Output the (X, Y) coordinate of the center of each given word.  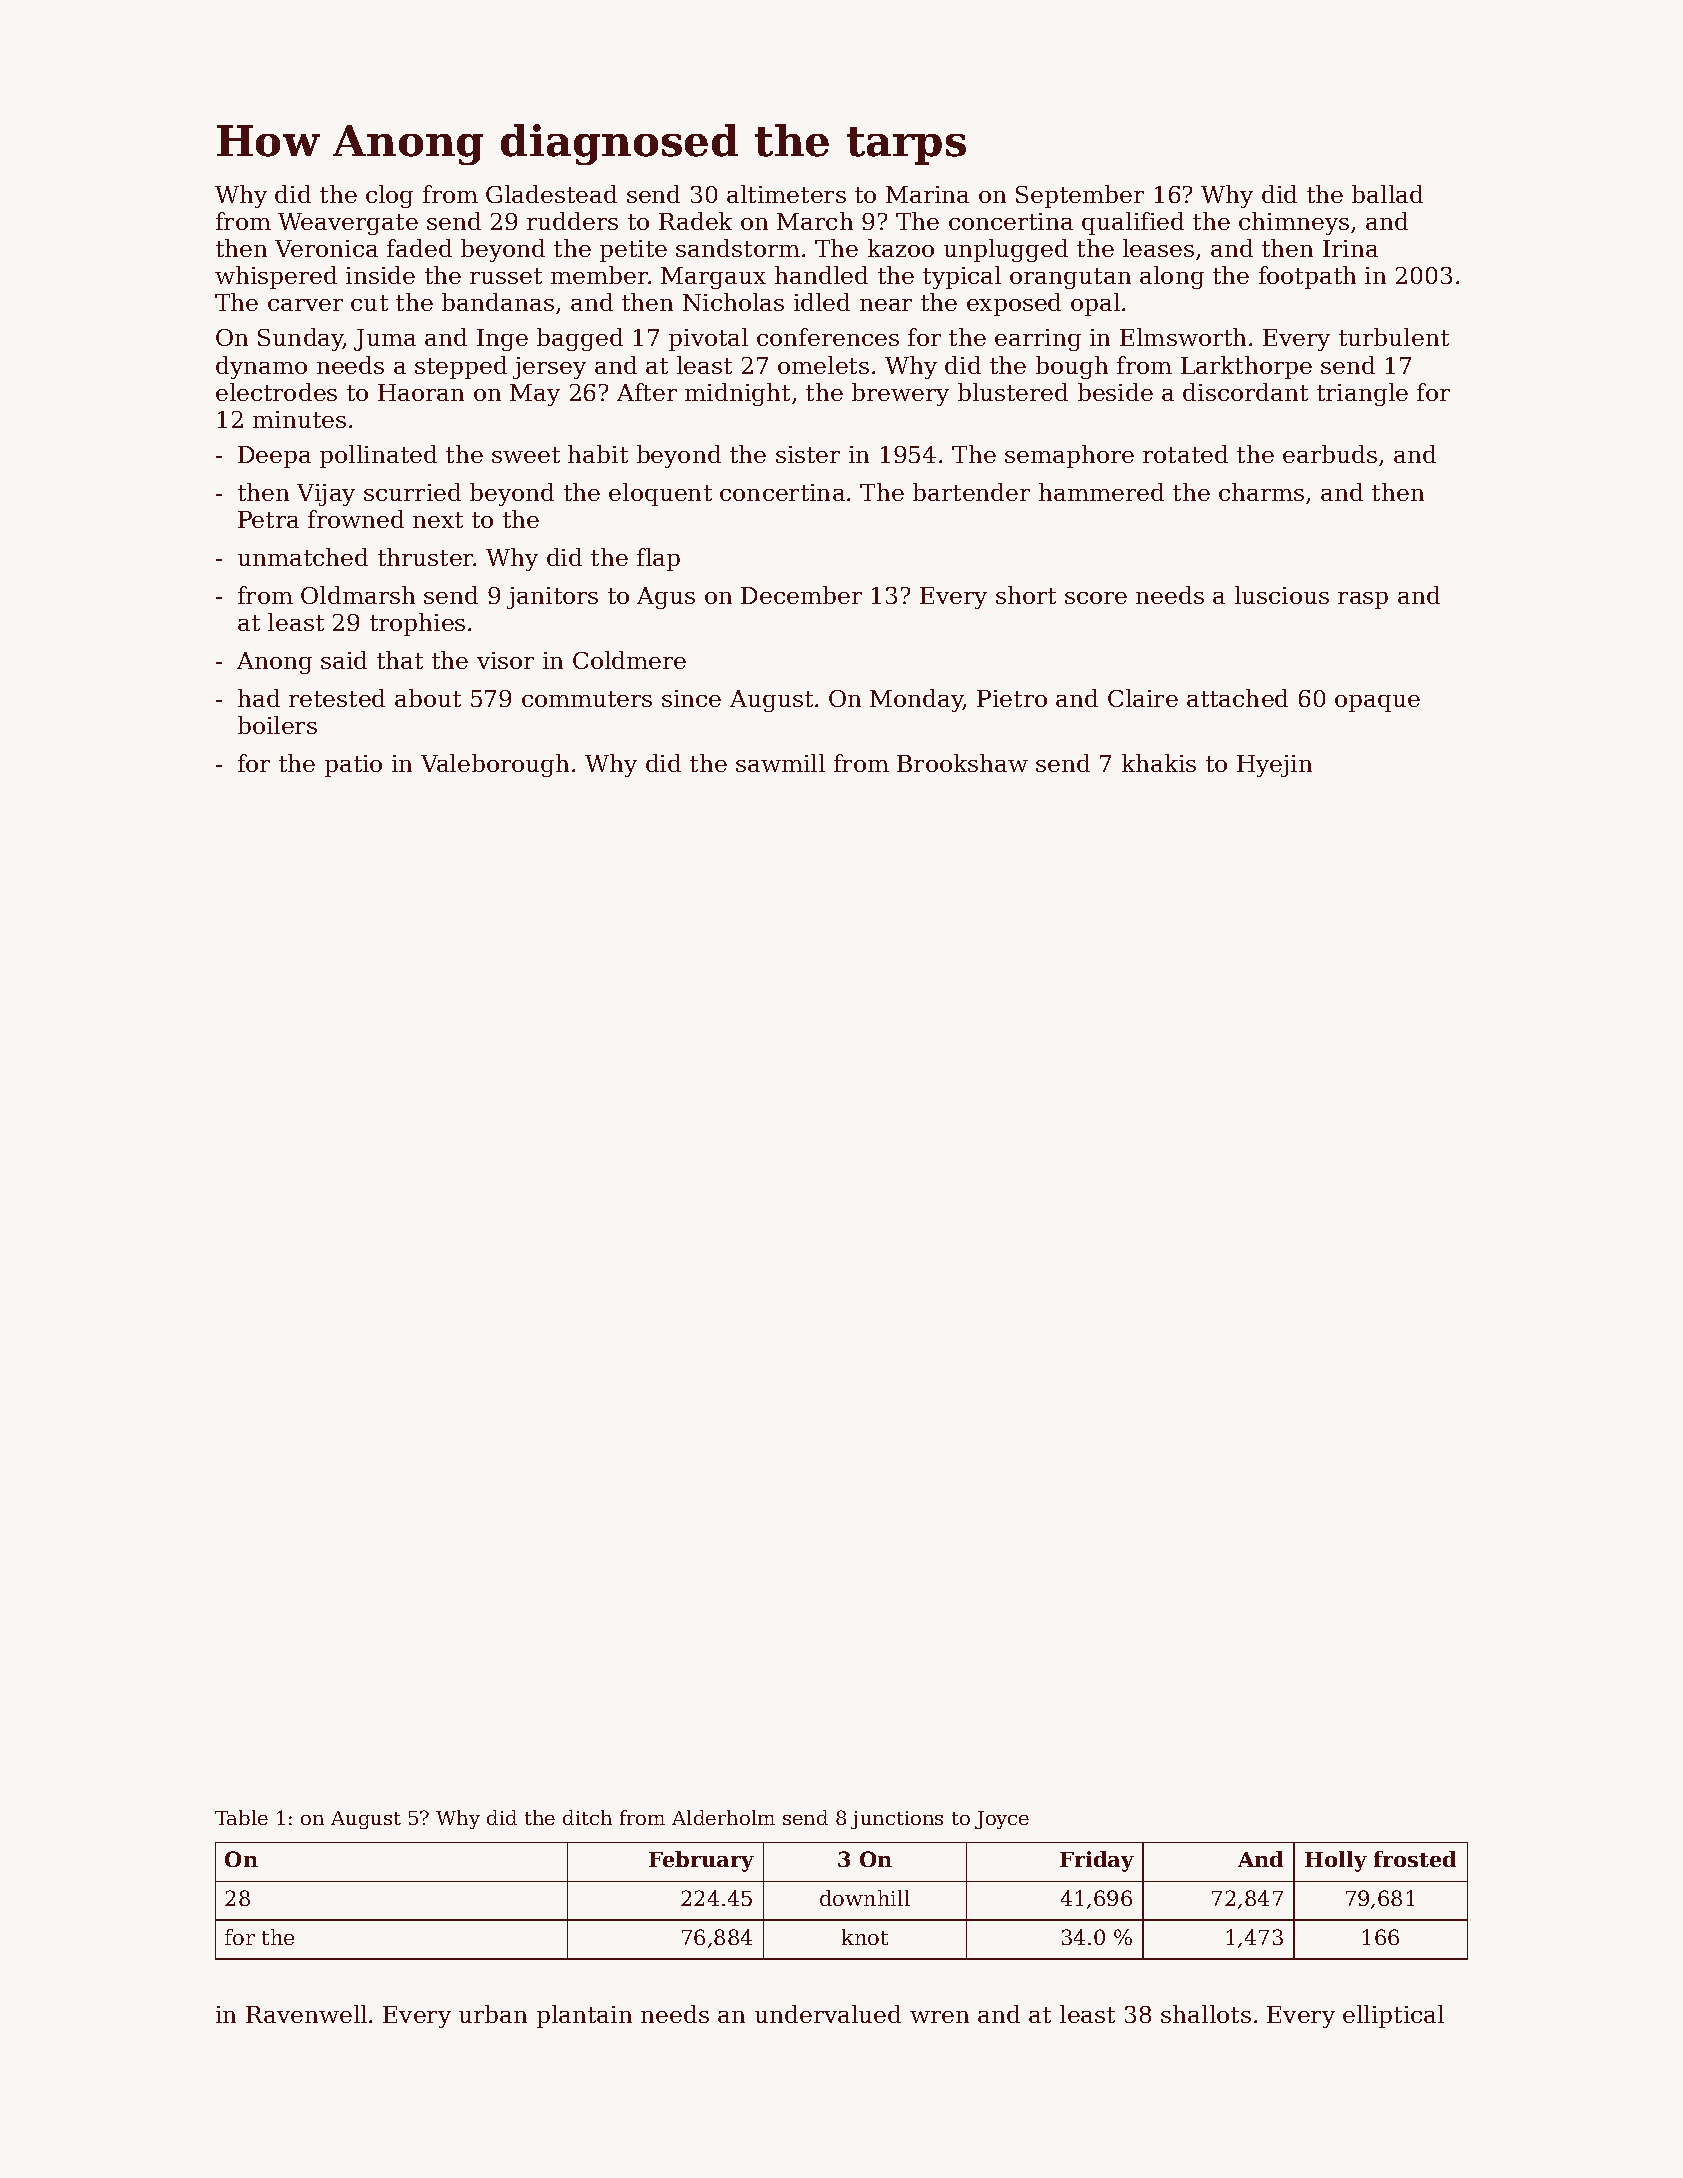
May (535, 395)
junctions (897, 1820)
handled (821, 275)
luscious (1282, 595)
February (701, 1861)
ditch (587, 1817)
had (259, 698)
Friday (1097, 1861)
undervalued (828, 2014)
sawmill (780, 763)
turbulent (1394, 337)
